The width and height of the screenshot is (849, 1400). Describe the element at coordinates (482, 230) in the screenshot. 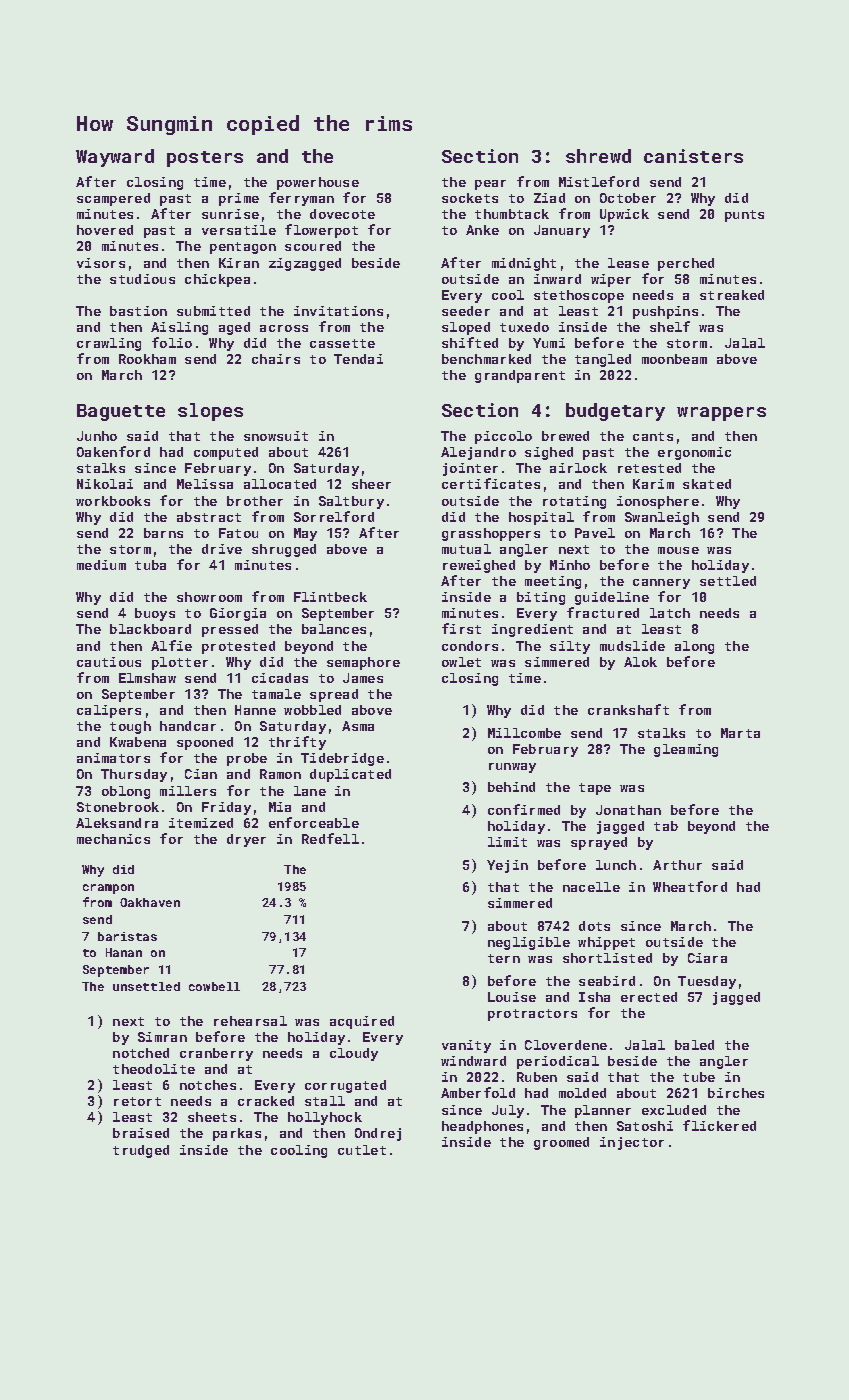

I see `Anke` at that location.
